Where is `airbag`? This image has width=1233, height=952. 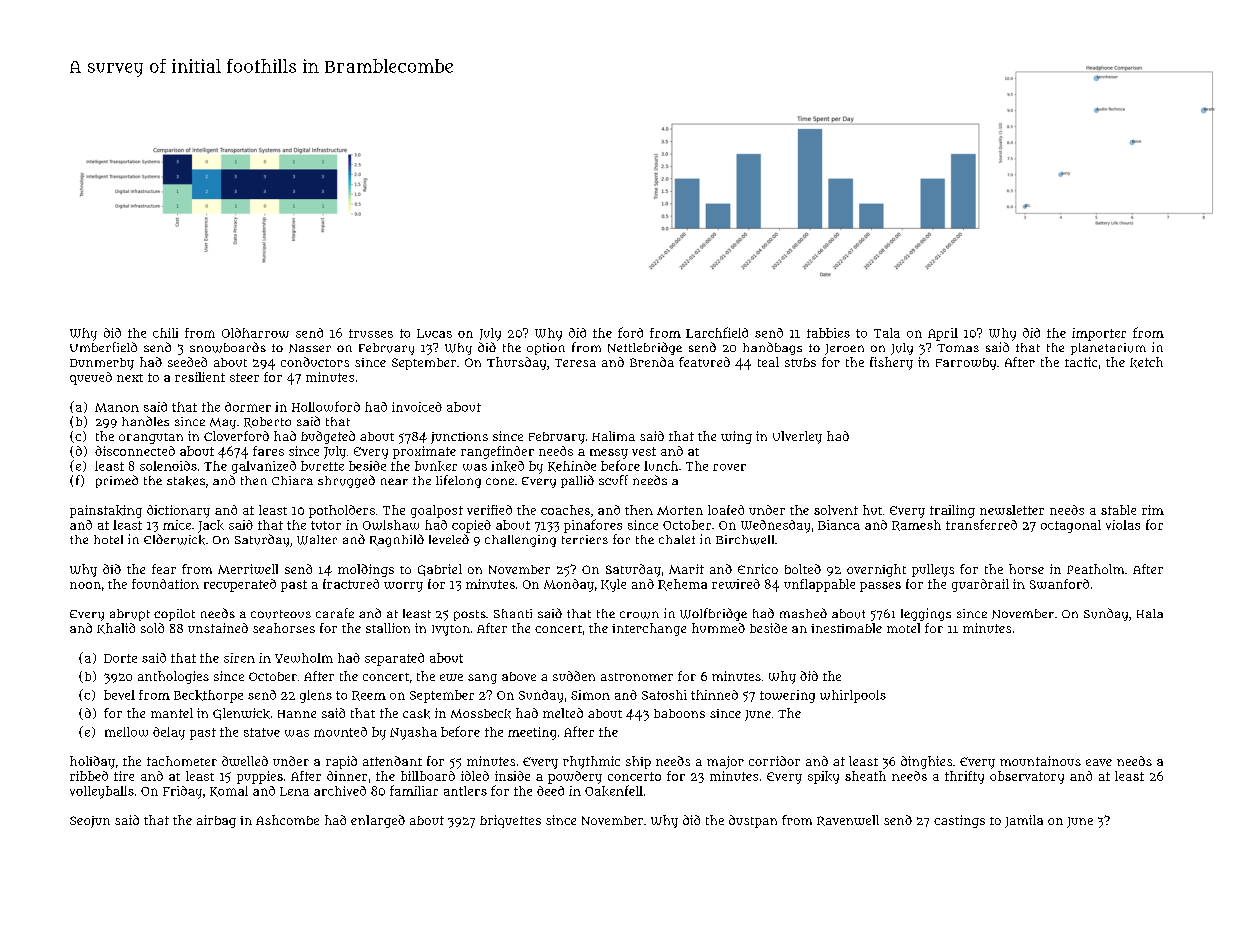
airbag is located at coordinates (216, 821).
